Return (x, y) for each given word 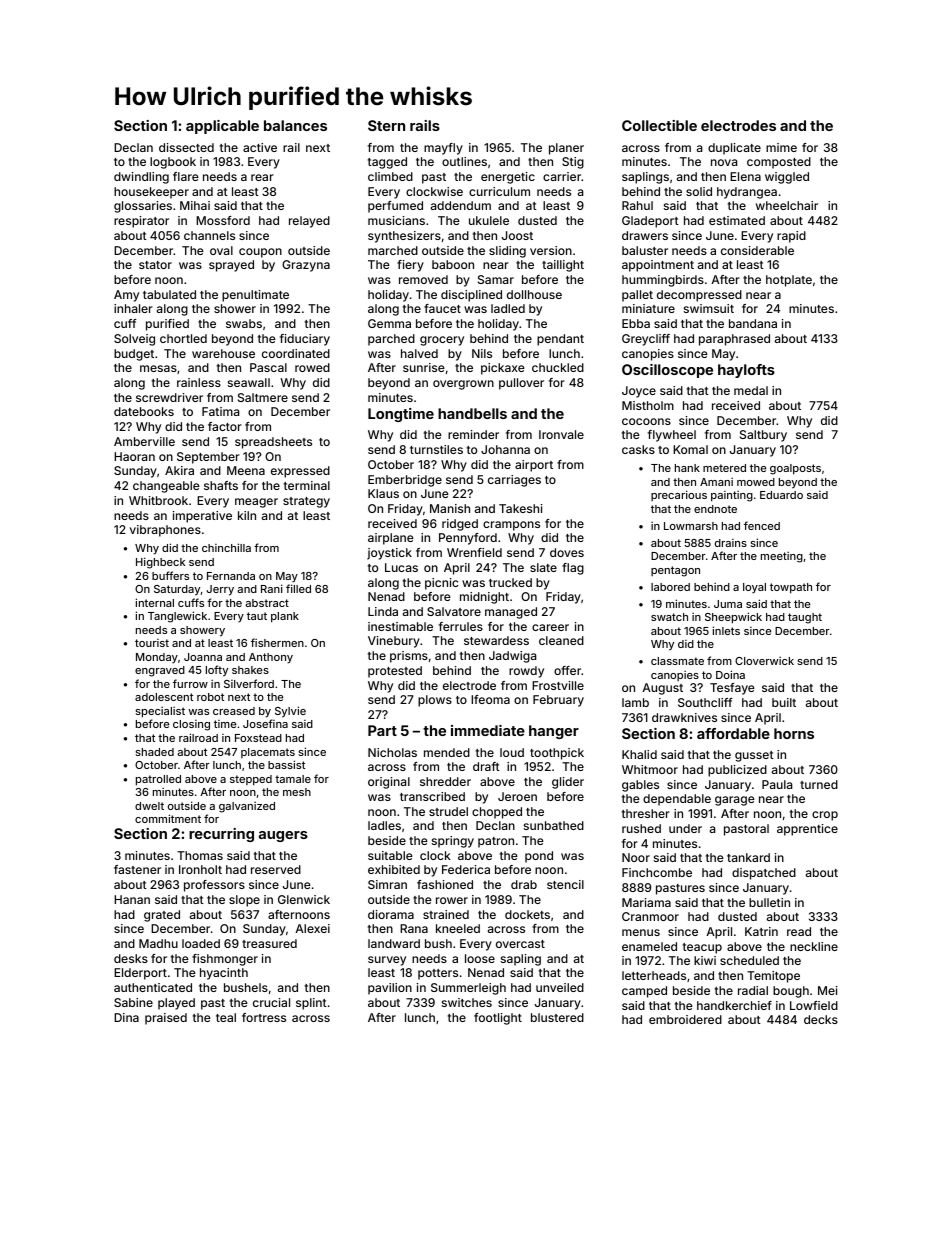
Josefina (265, 723)
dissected (186, 147)
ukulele (489, 220)
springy (453, 842)
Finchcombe (657, 872)
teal (226, 1017)
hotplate (789, 281)
